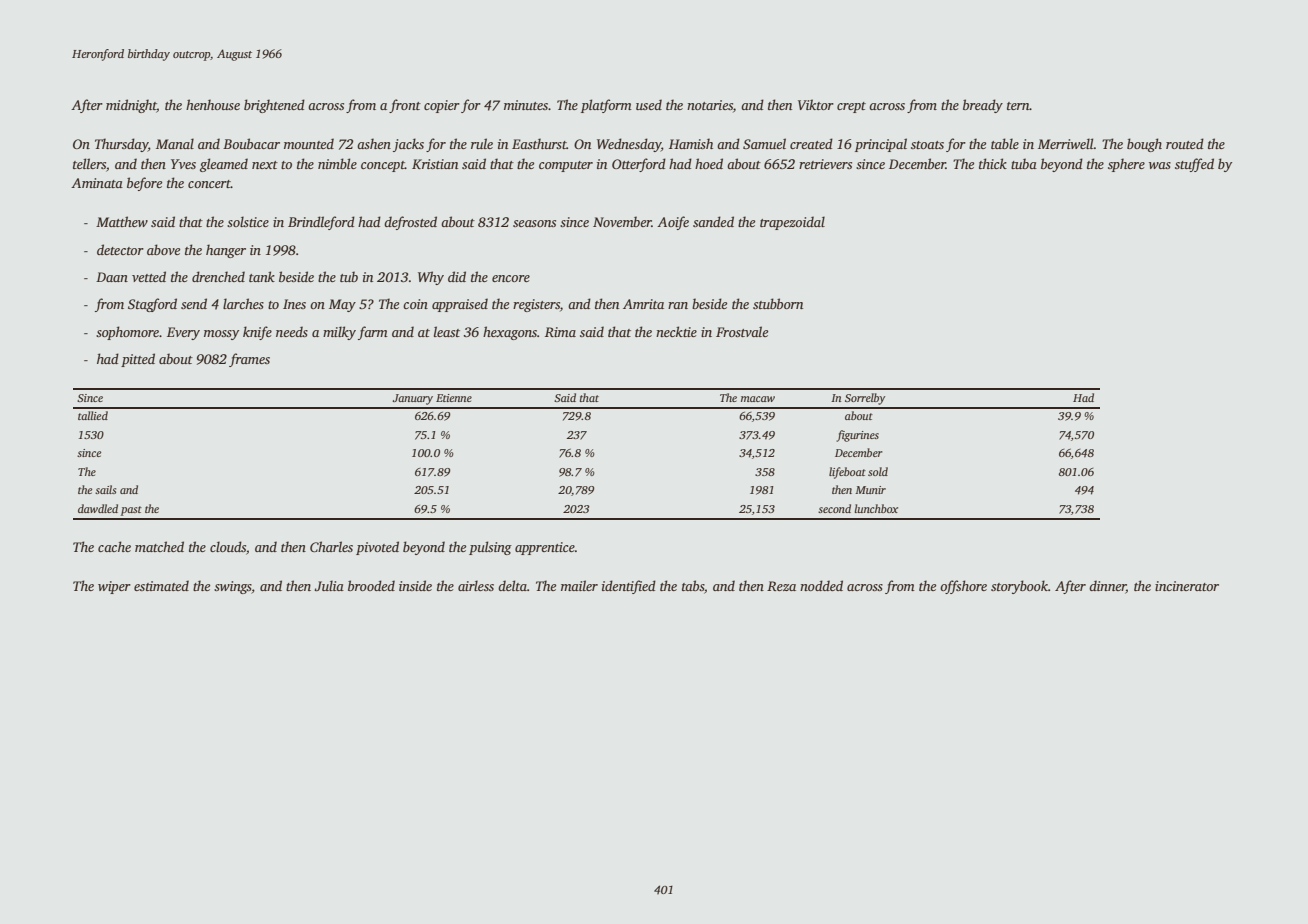 The image size is (1308, 924). Describe the element at coordinates (649, 104) in the document. I see `used` at that location.
